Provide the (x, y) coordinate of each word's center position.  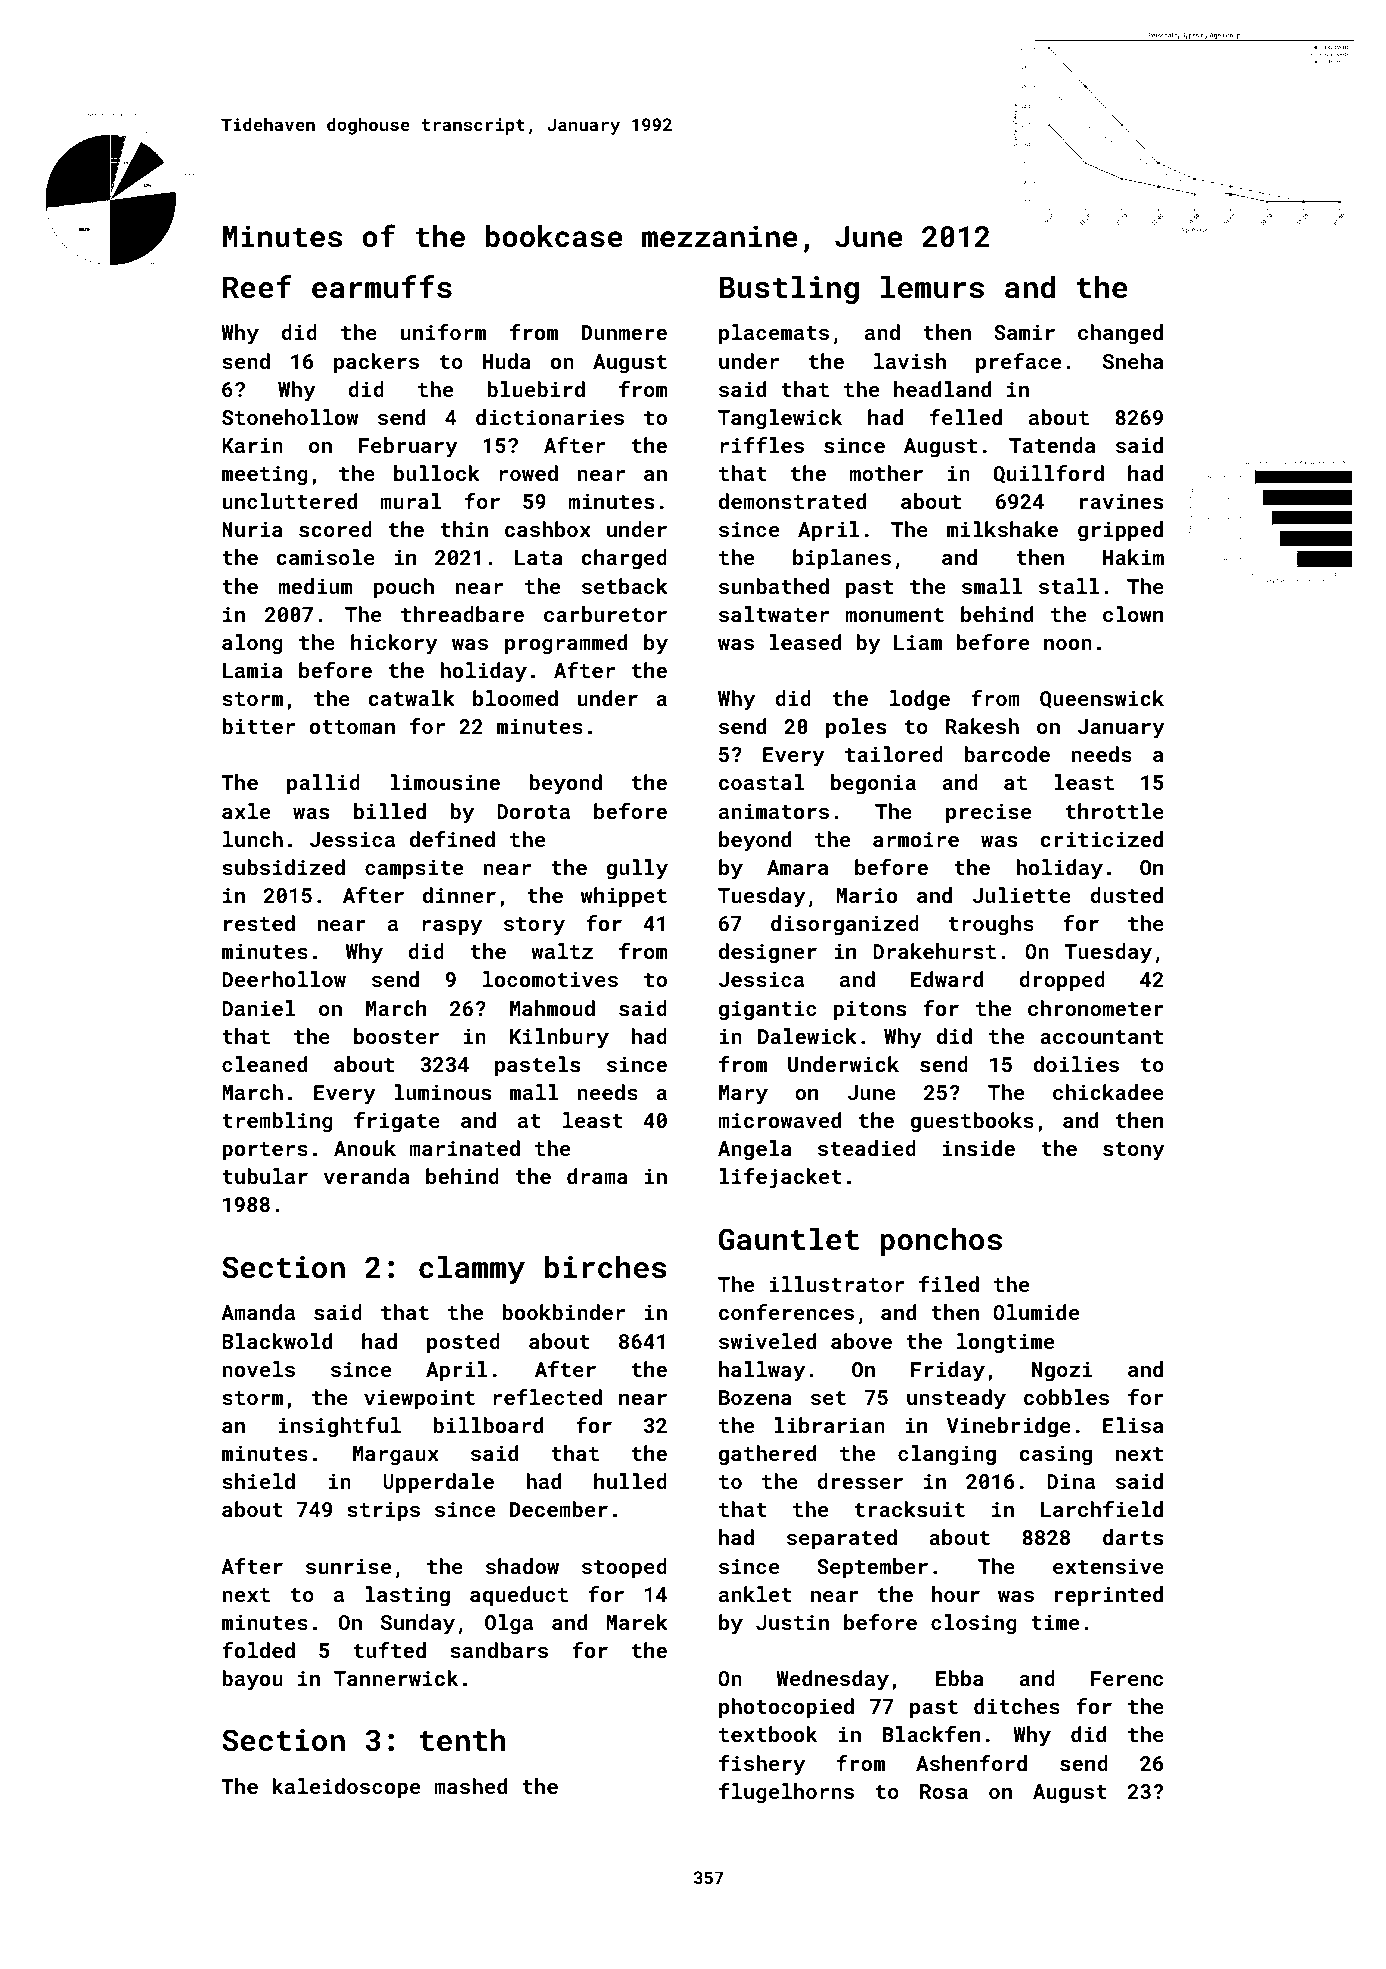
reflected (547, 1397)
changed (1120, 334)
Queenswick (1102, 699)
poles (856, 728)
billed (390, 811)
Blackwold (277, 1341)
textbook (768, 1734)
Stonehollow (290, 417)
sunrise (348, 1566)
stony (1134, 1151)
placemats (774, 334)
